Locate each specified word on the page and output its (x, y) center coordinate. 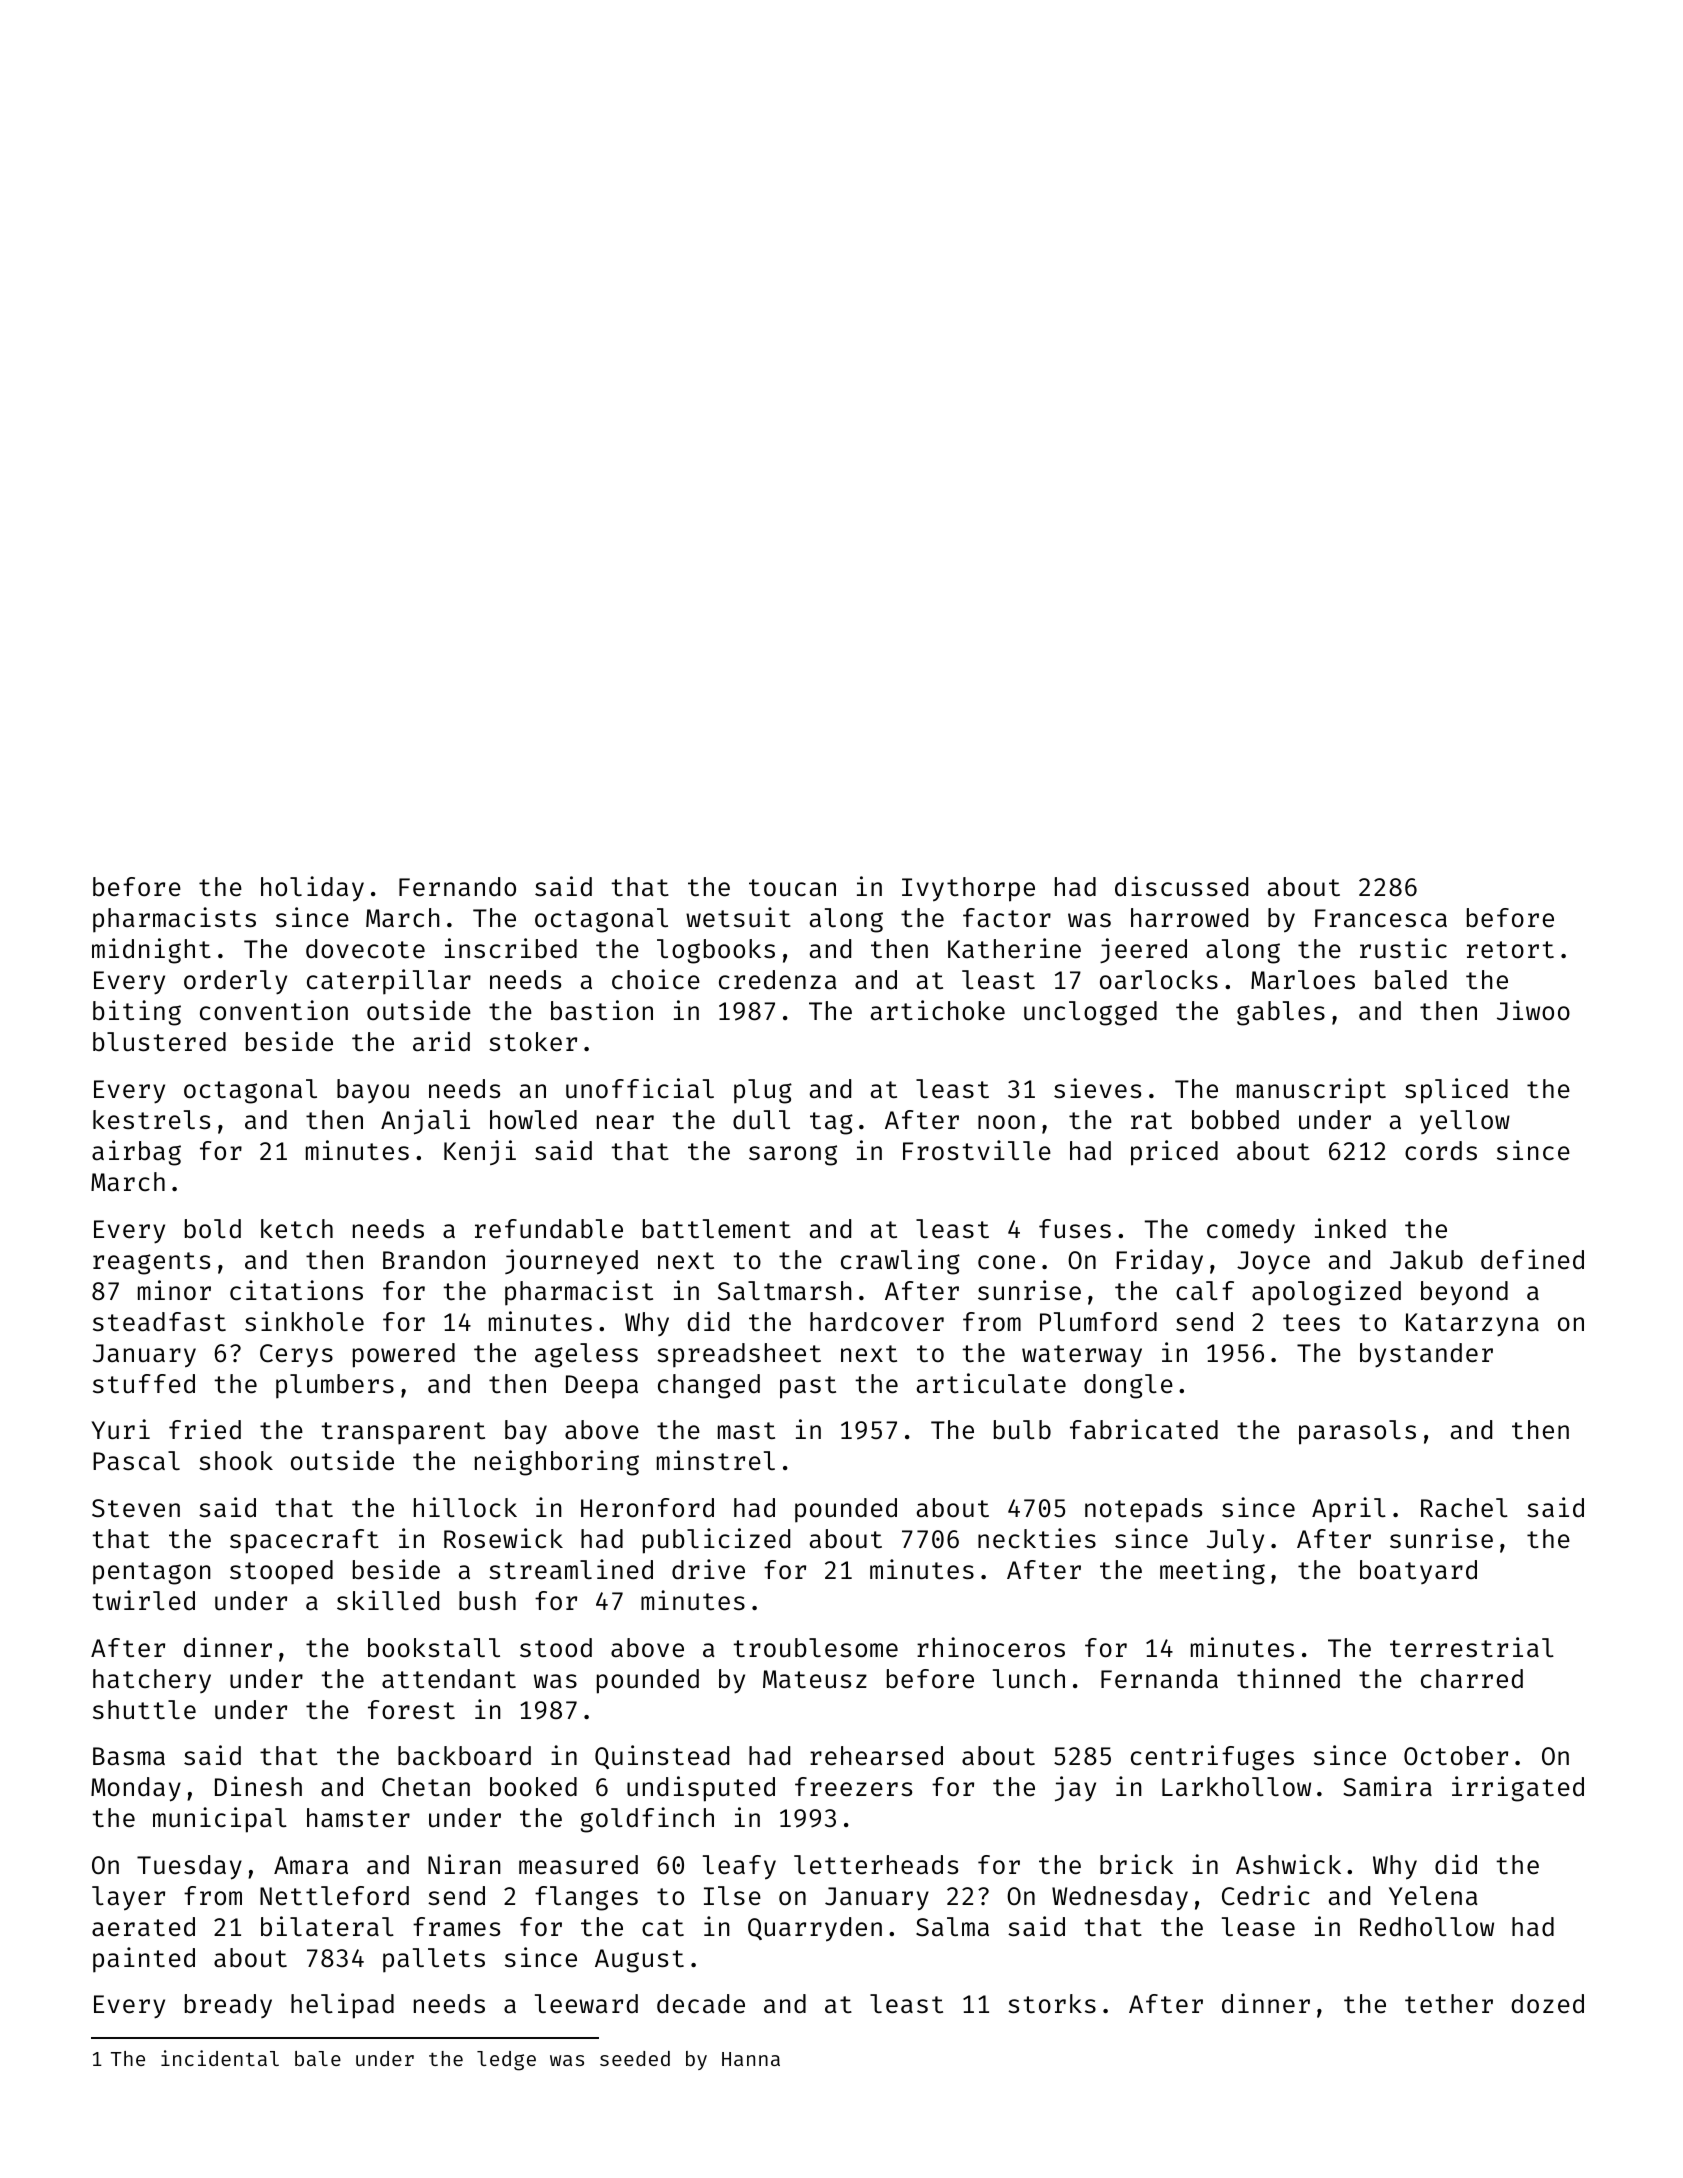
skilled (388, 1600)
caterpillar (389, 982)
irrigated (1518, 1789)
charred (1472, 1678)
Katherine (1014, 948)
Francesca (1381, 918)
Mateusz (815, 1679)
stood (556, 1648)
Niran (464, 1864)
